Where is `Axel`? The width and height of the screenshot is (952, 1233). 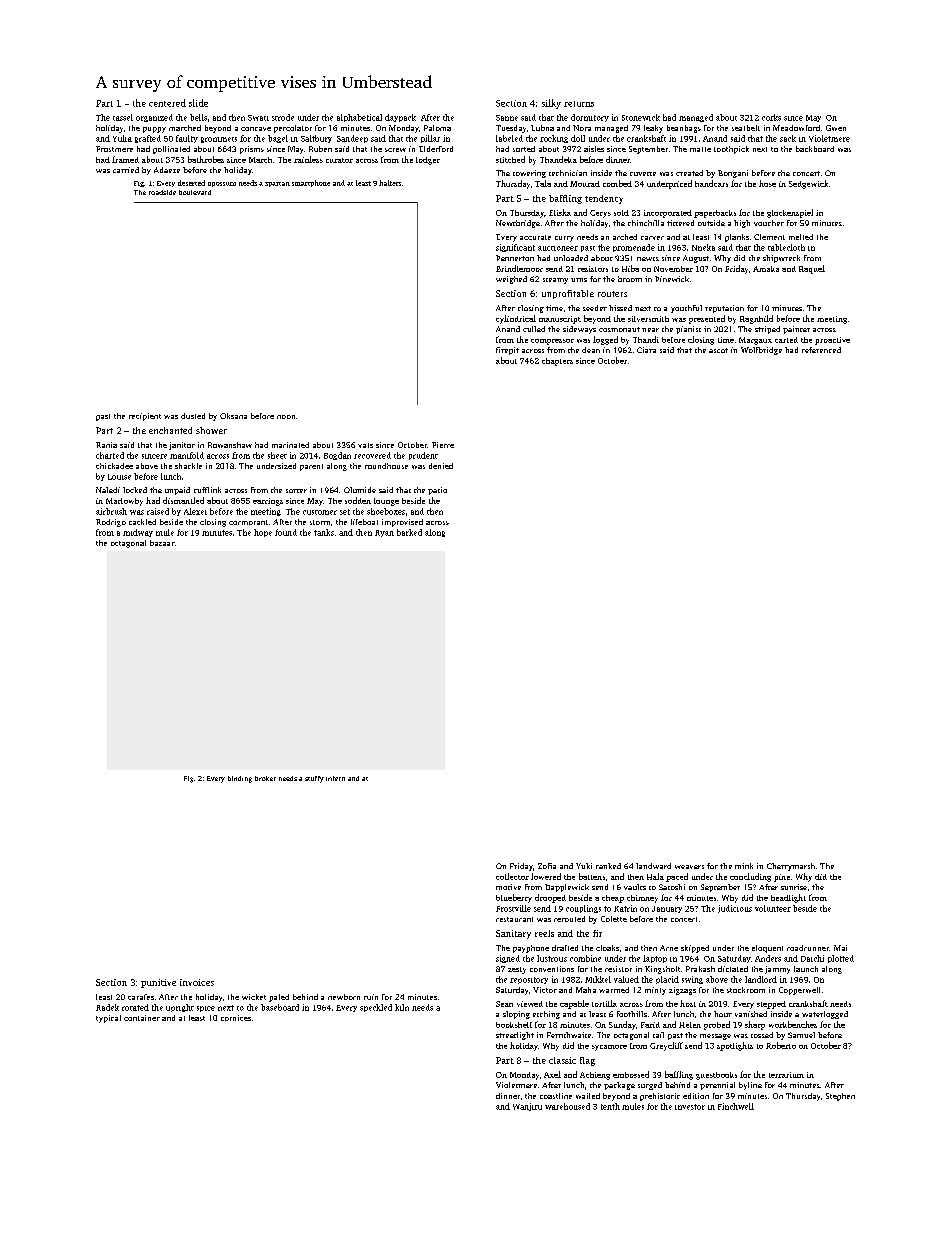 Axel is located at coordinates (552, 1074).
